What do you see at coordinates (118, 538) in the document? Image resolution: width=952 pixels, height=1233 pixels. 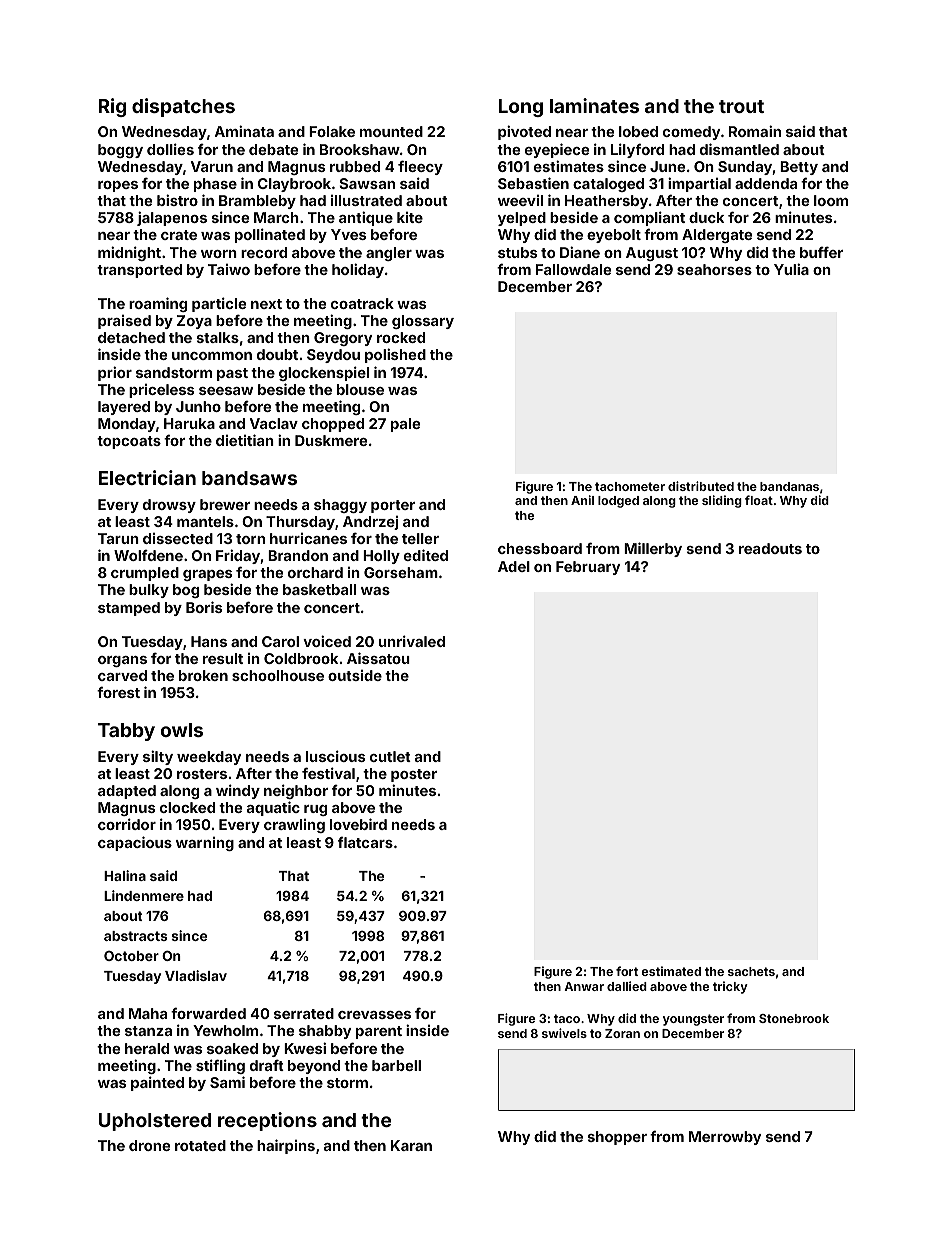 I see `Tarun` at bounding box center [118, 538].
